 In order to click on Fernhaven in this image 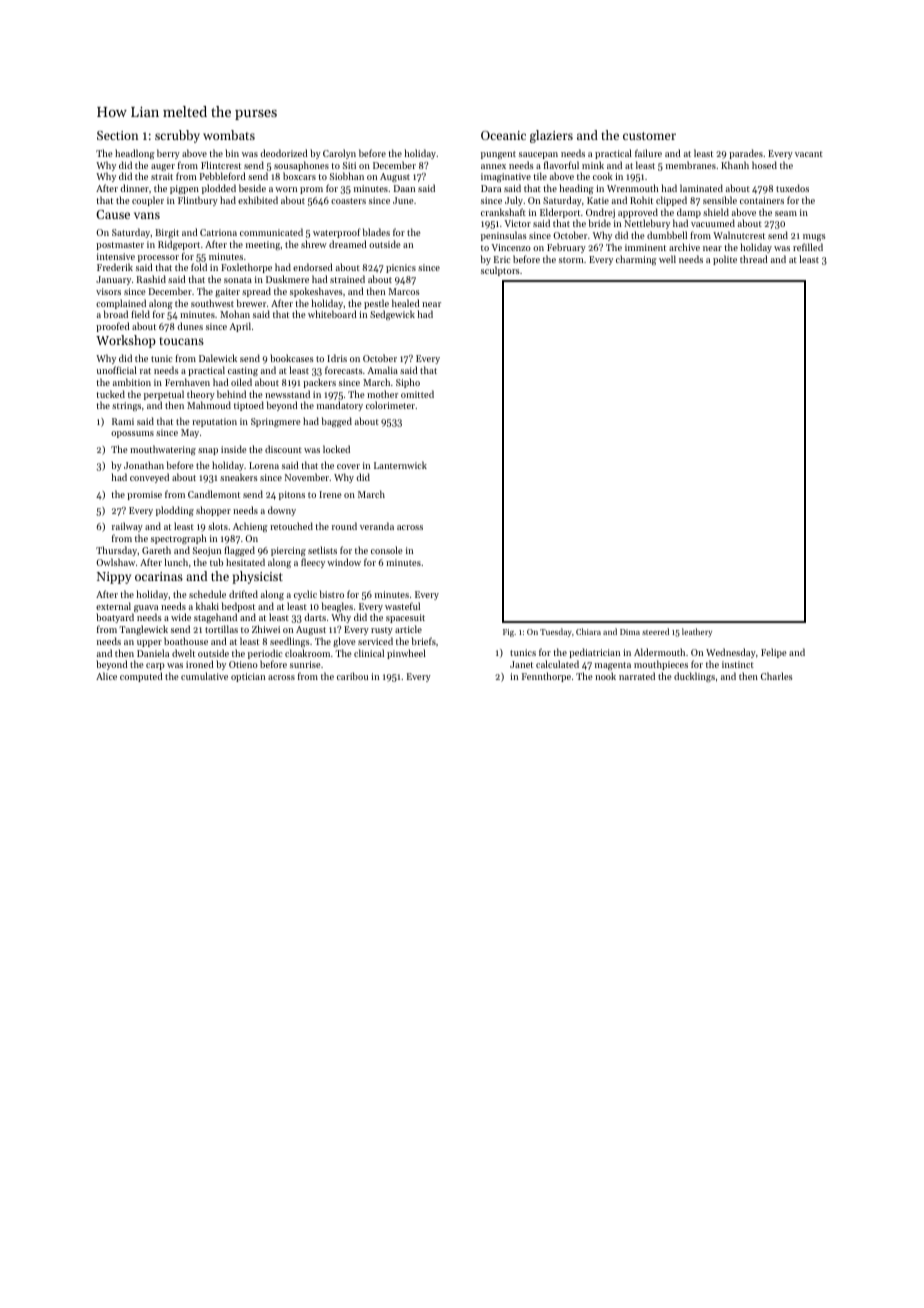, I will do `click(187, 382)`.
